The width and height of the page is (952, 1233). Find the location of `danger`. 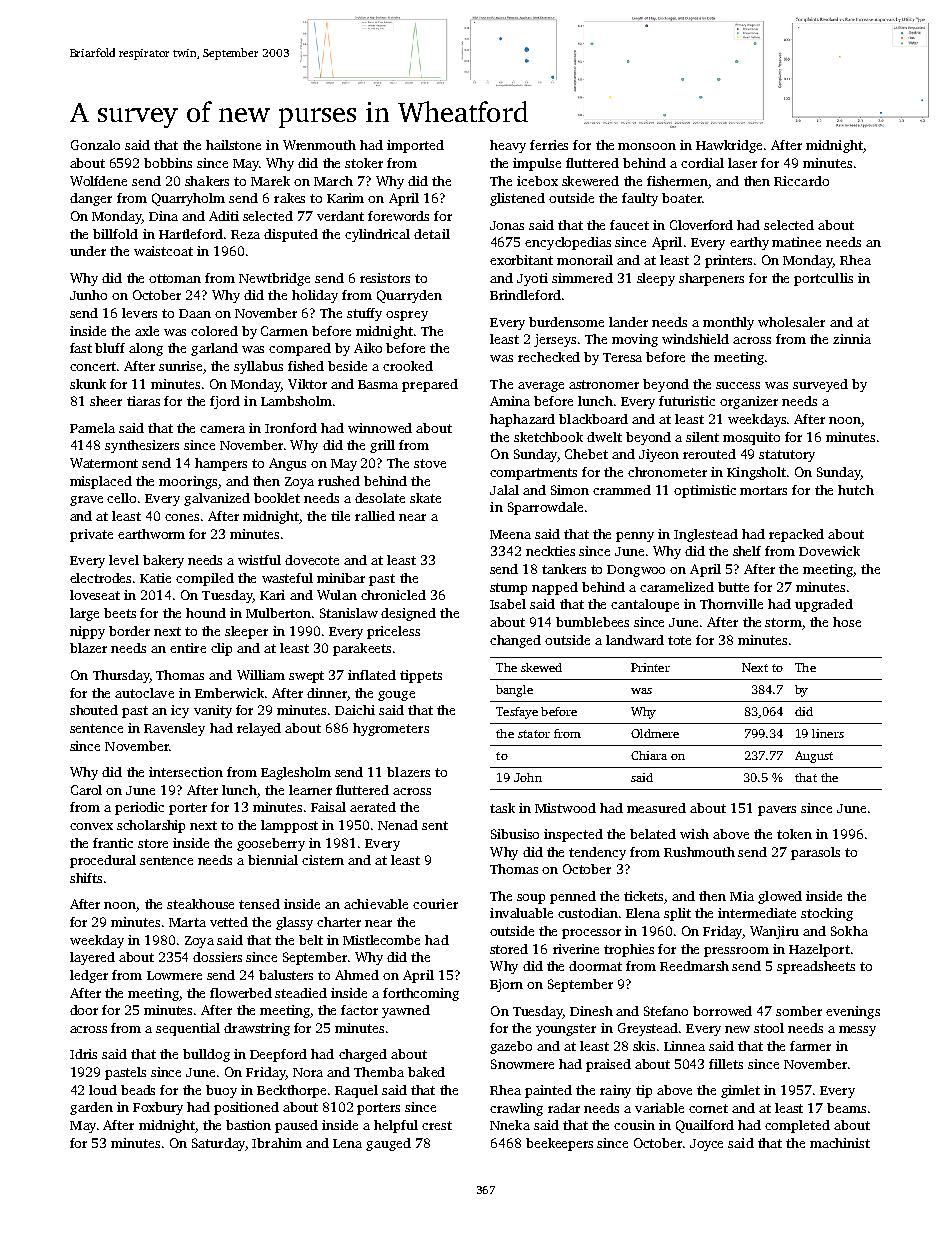

danger is located at coordinates (91, 199).
